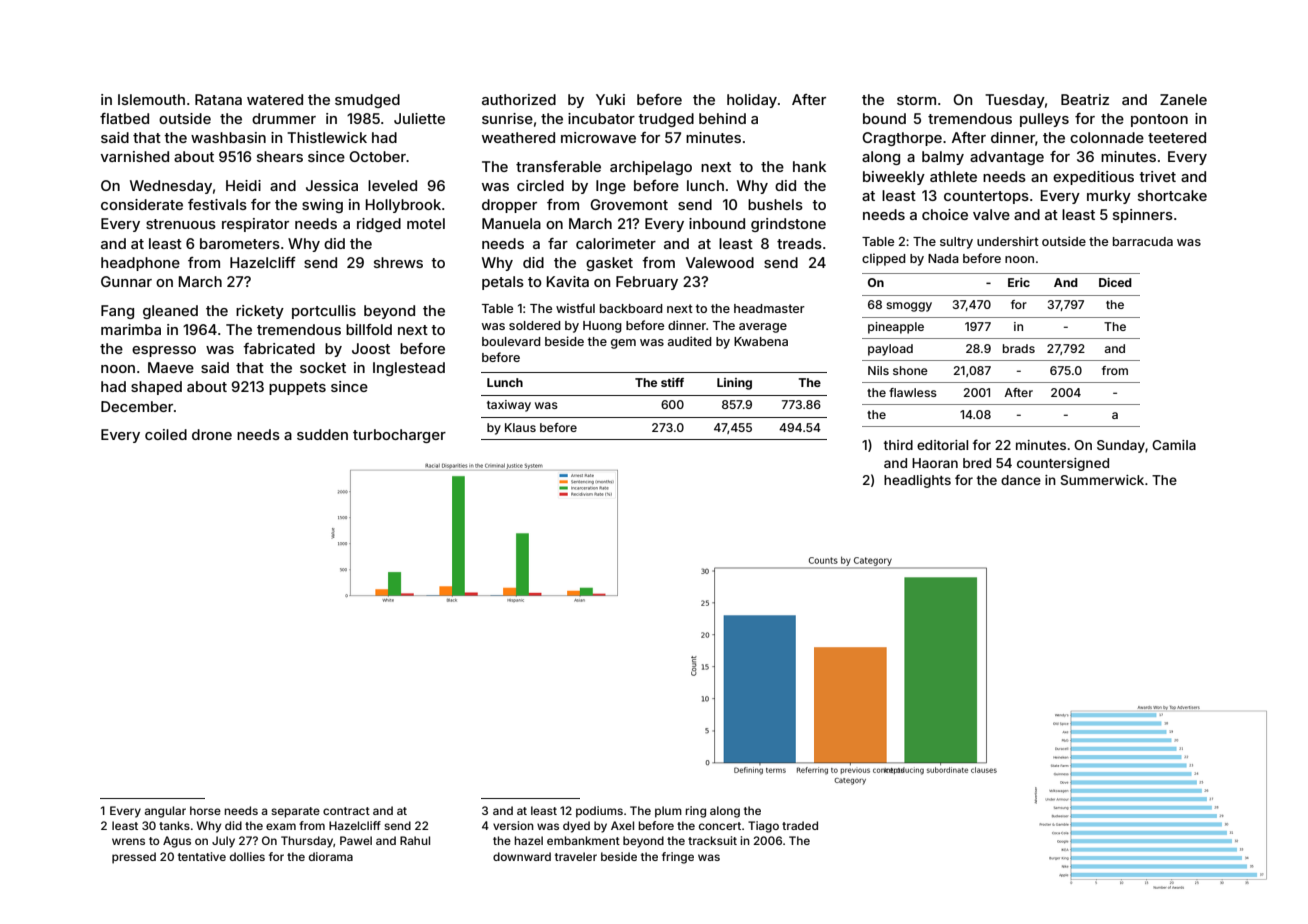 This page has height=924, width=1308. Describe the element at coordinates (520, 427) in the page. I see `Klaus` at that location.
